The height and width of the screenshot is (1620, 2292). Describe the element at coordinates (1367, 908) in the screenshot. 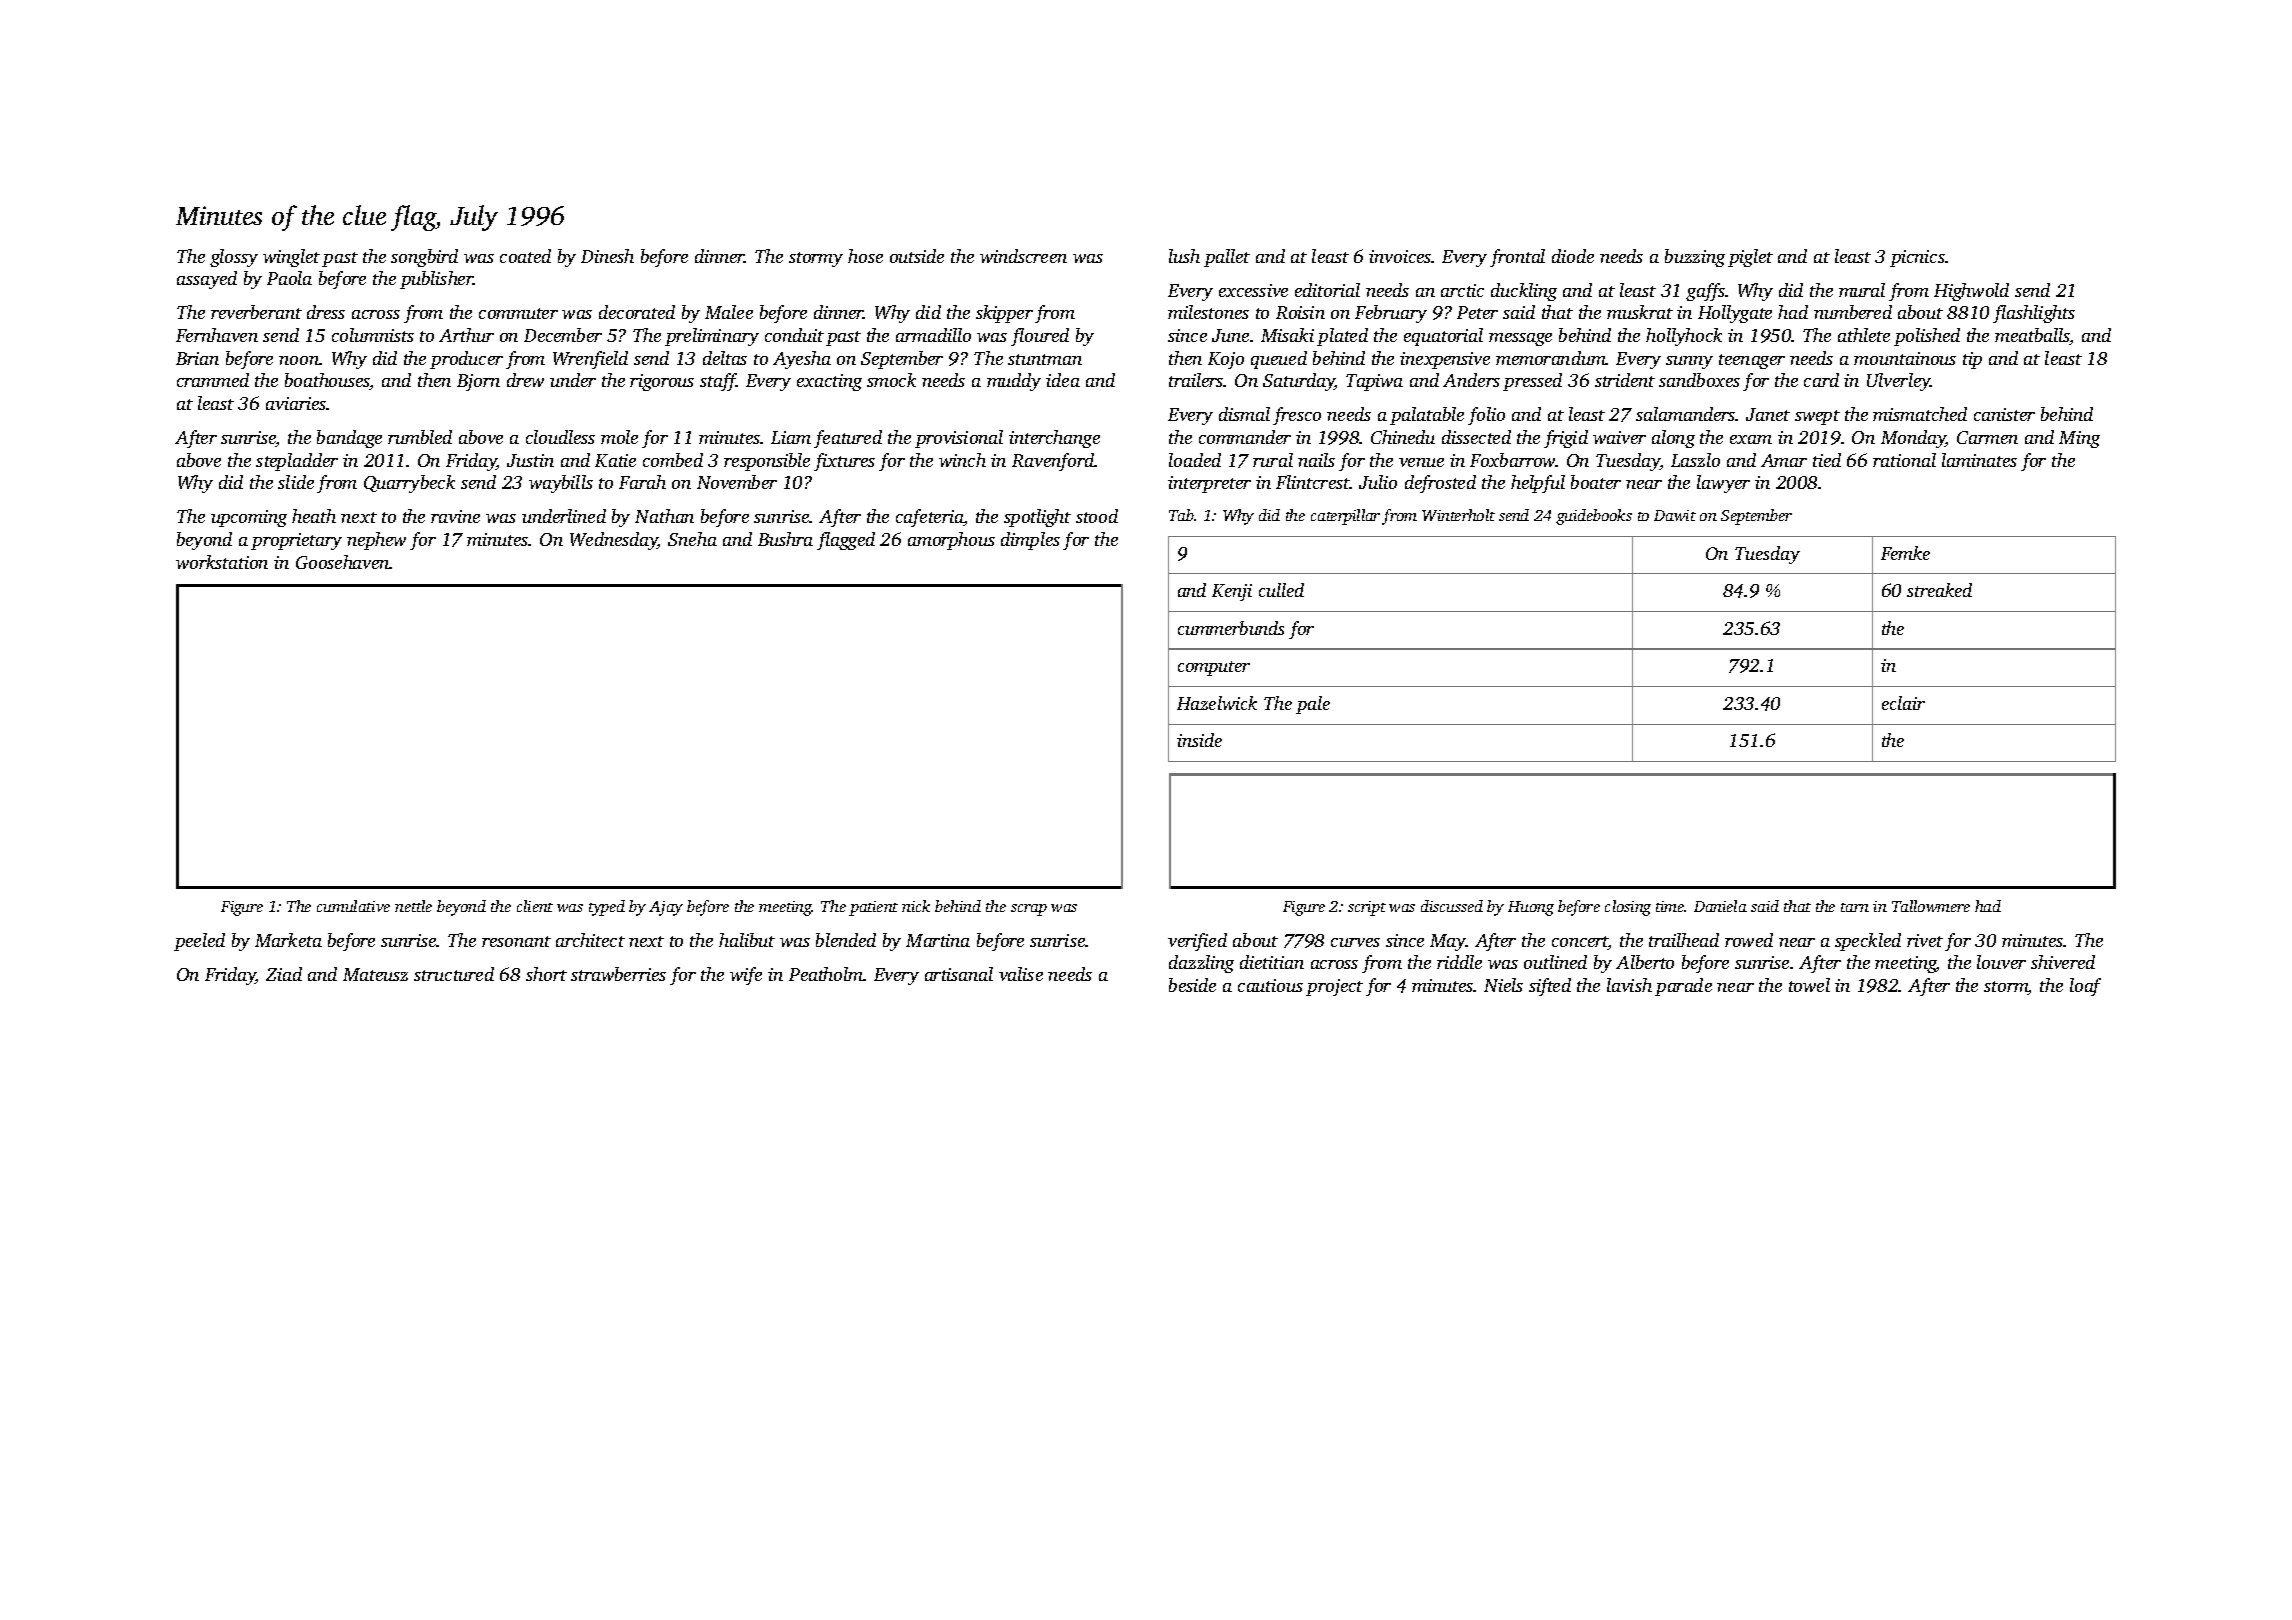

I see `script` at that location.
